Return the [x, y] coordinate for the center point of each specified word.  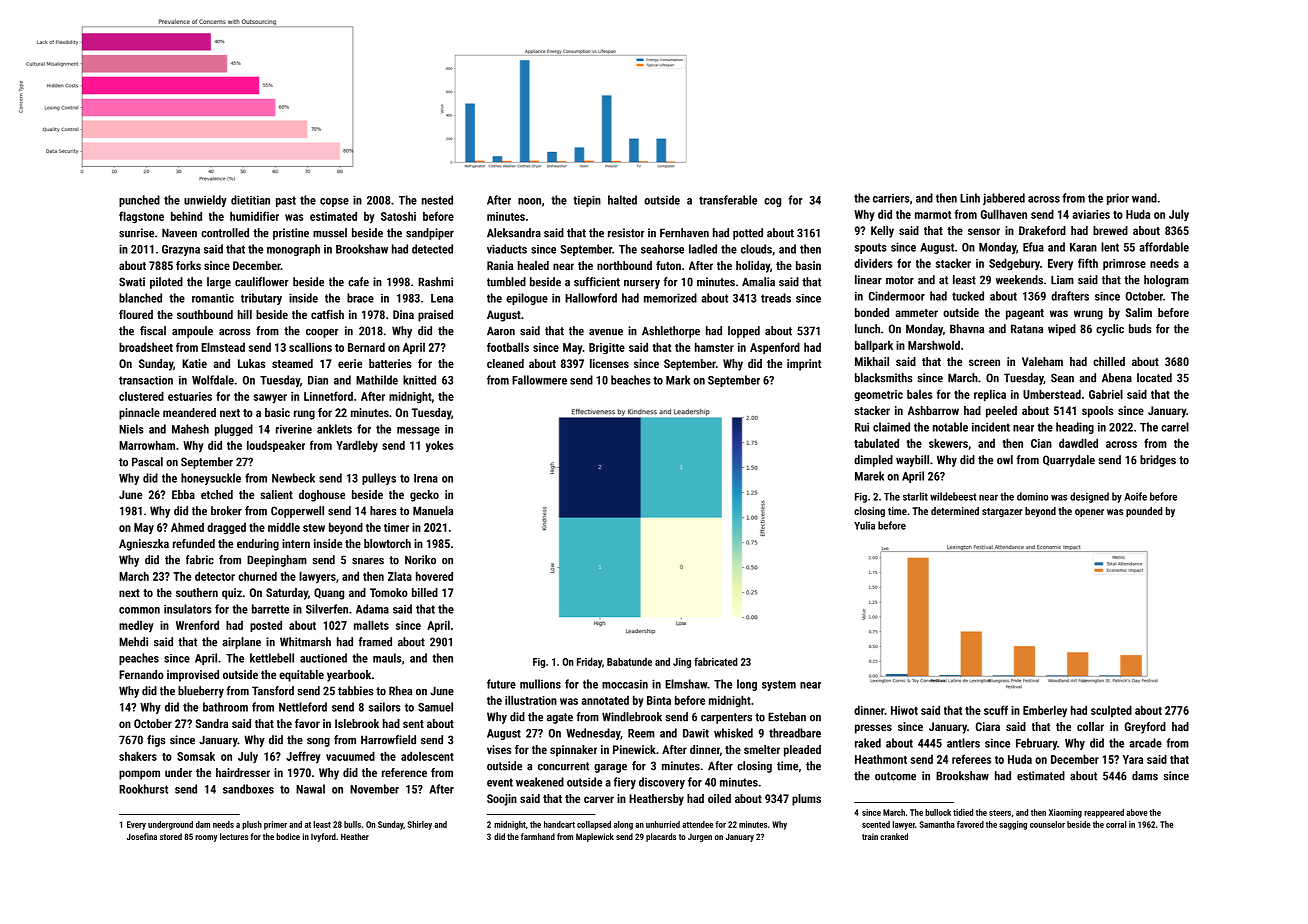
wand [1144, 198]
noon [529, 201]
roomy [206, 838]
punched [139, 201]
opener [1089, 513]
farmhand [538, 836]
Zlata [400, 576]
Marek [869, 476]
